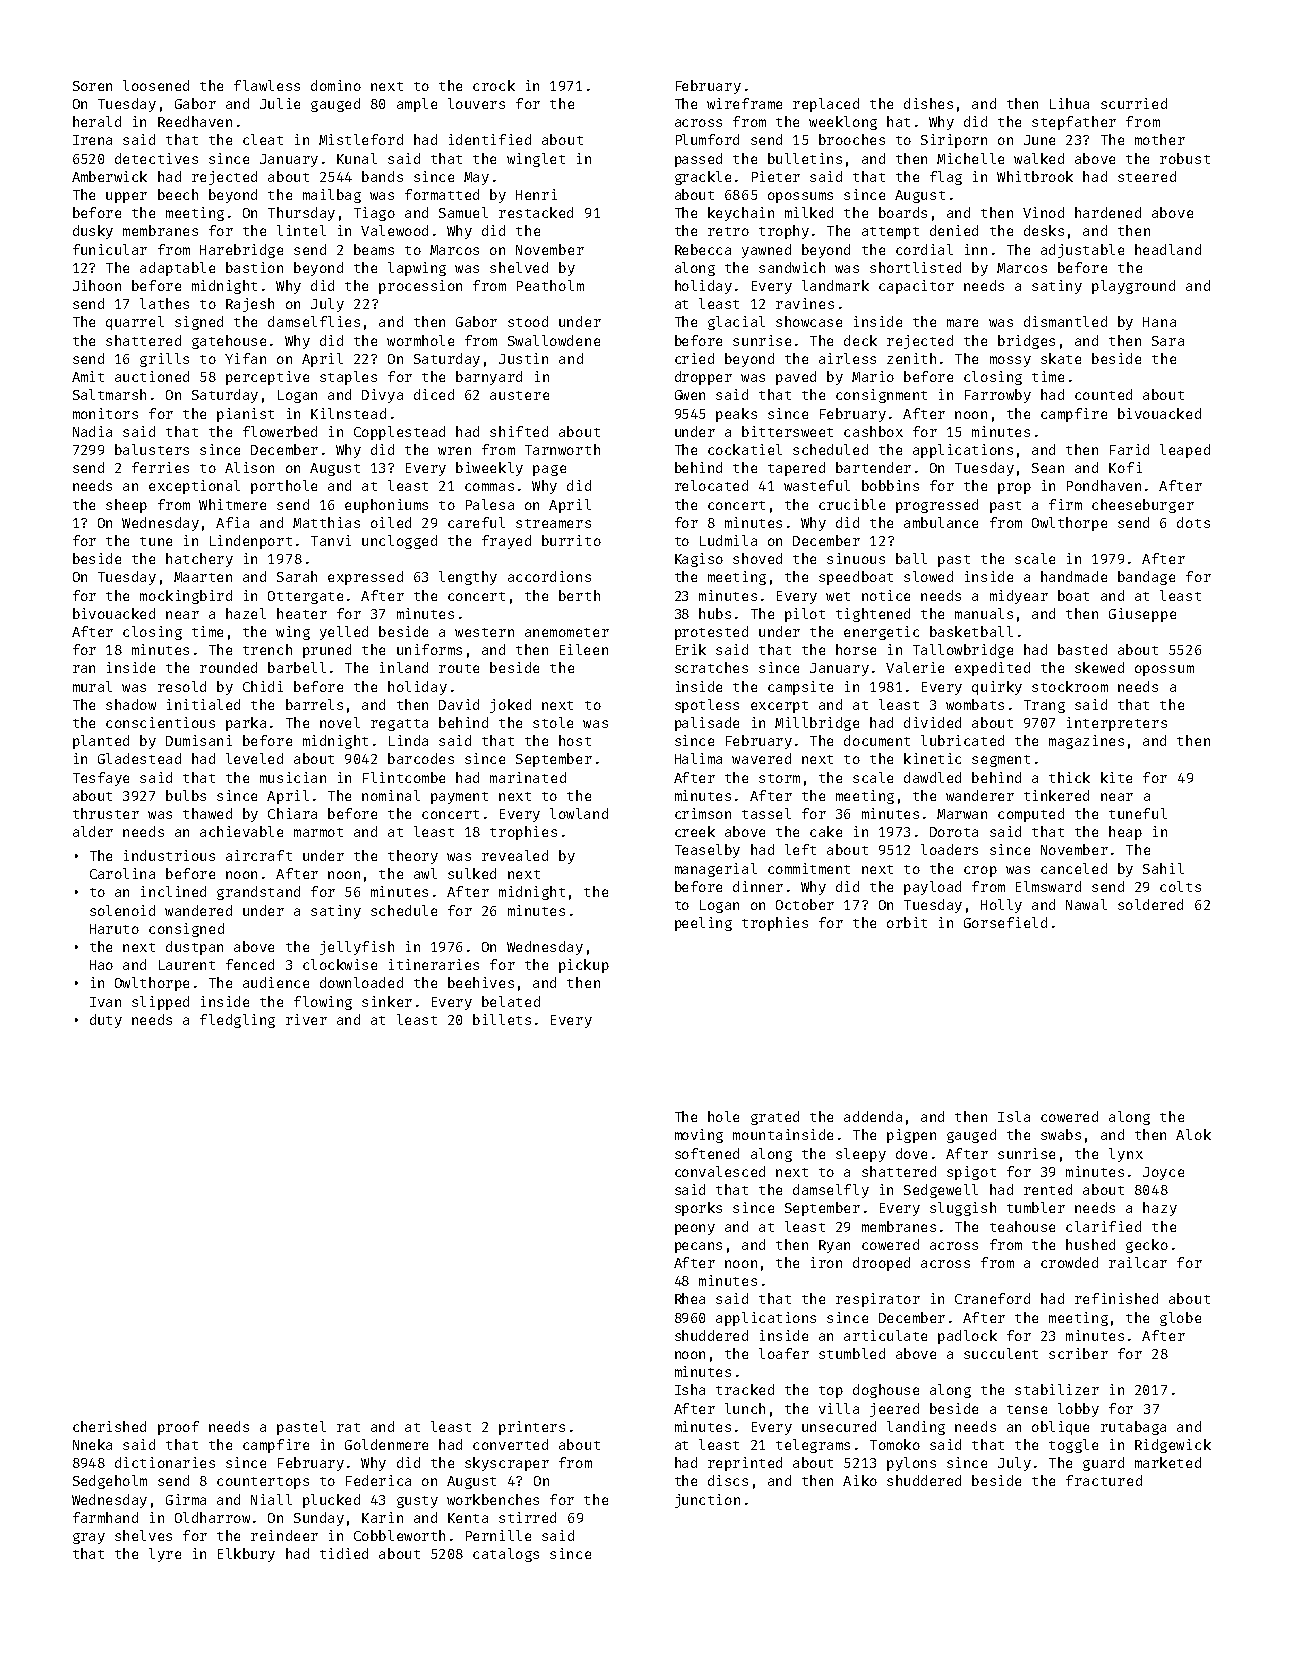  Describe the element at coordinates (744, 103) in the screenshot. I see `wireframe` at that location.
